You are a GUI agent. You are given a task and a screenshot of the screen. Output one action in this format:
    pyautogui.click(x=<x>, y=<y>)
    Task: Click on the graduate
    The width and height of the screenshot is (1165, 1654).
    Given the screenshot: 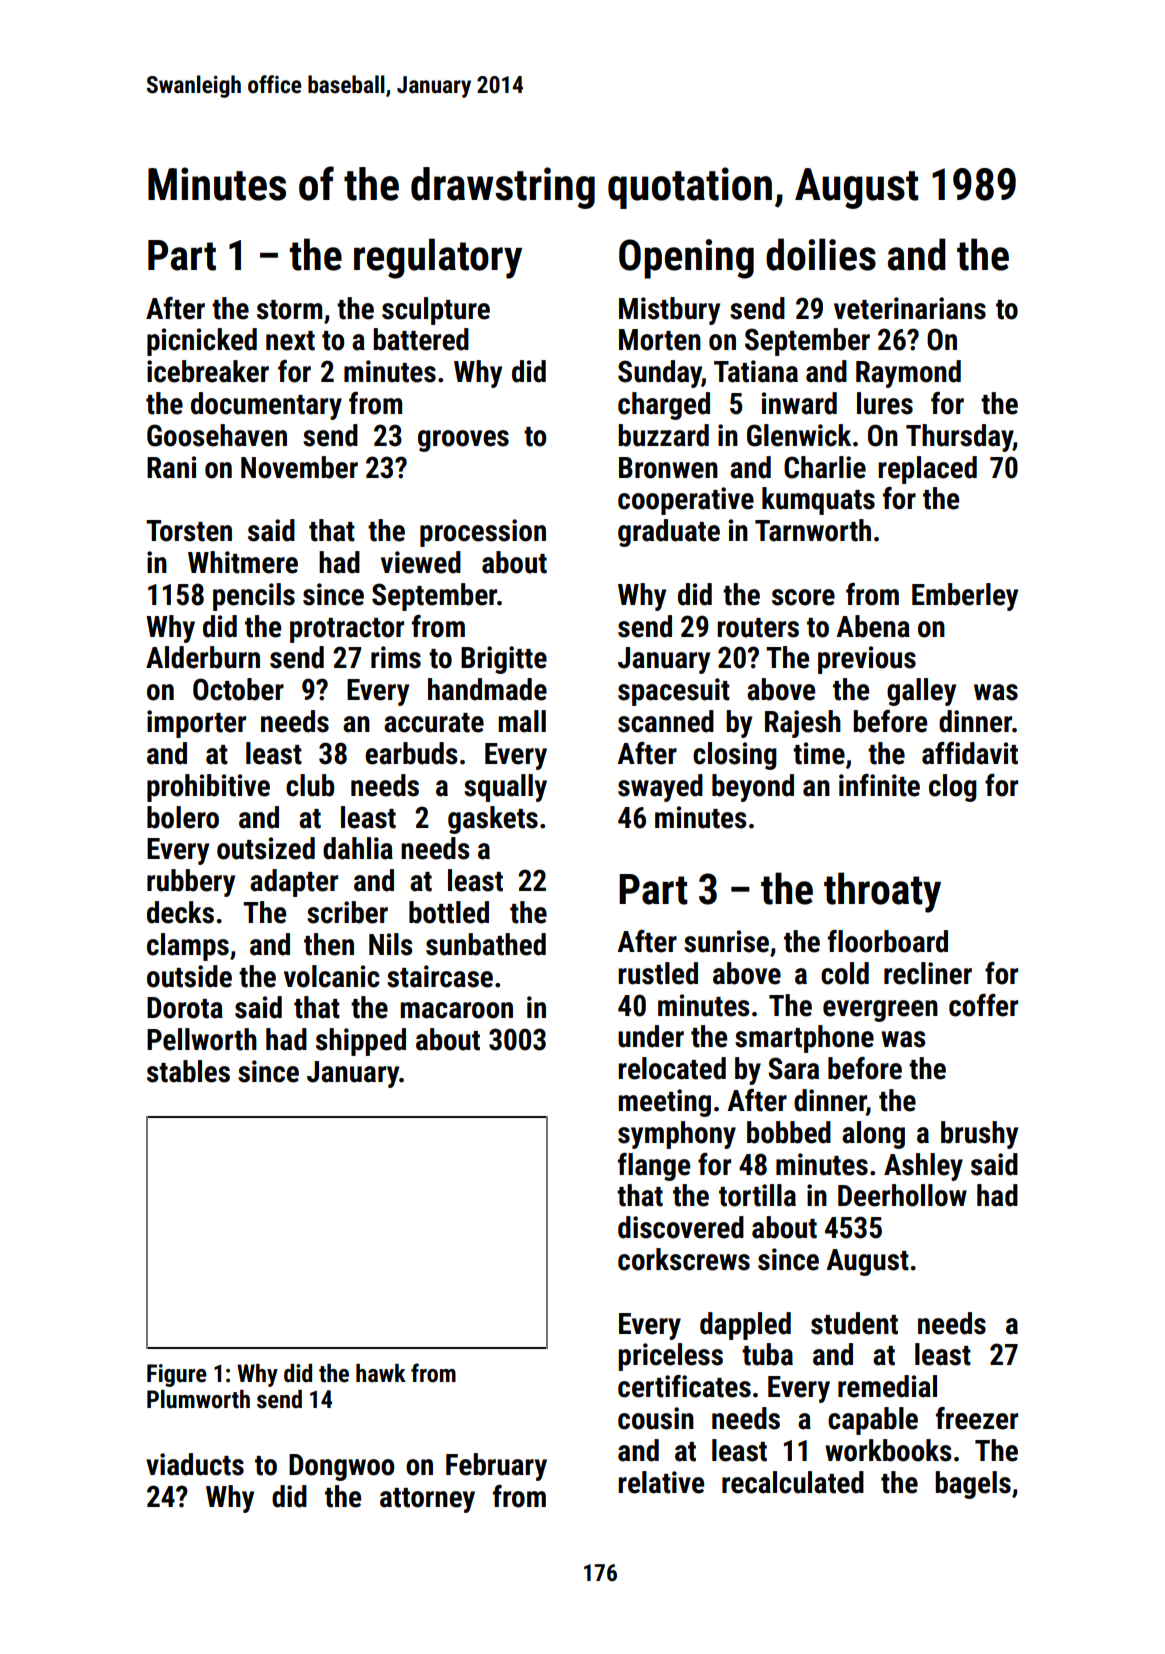 What is the action you would take?
    pyautogui.click(x=669, y=533)
